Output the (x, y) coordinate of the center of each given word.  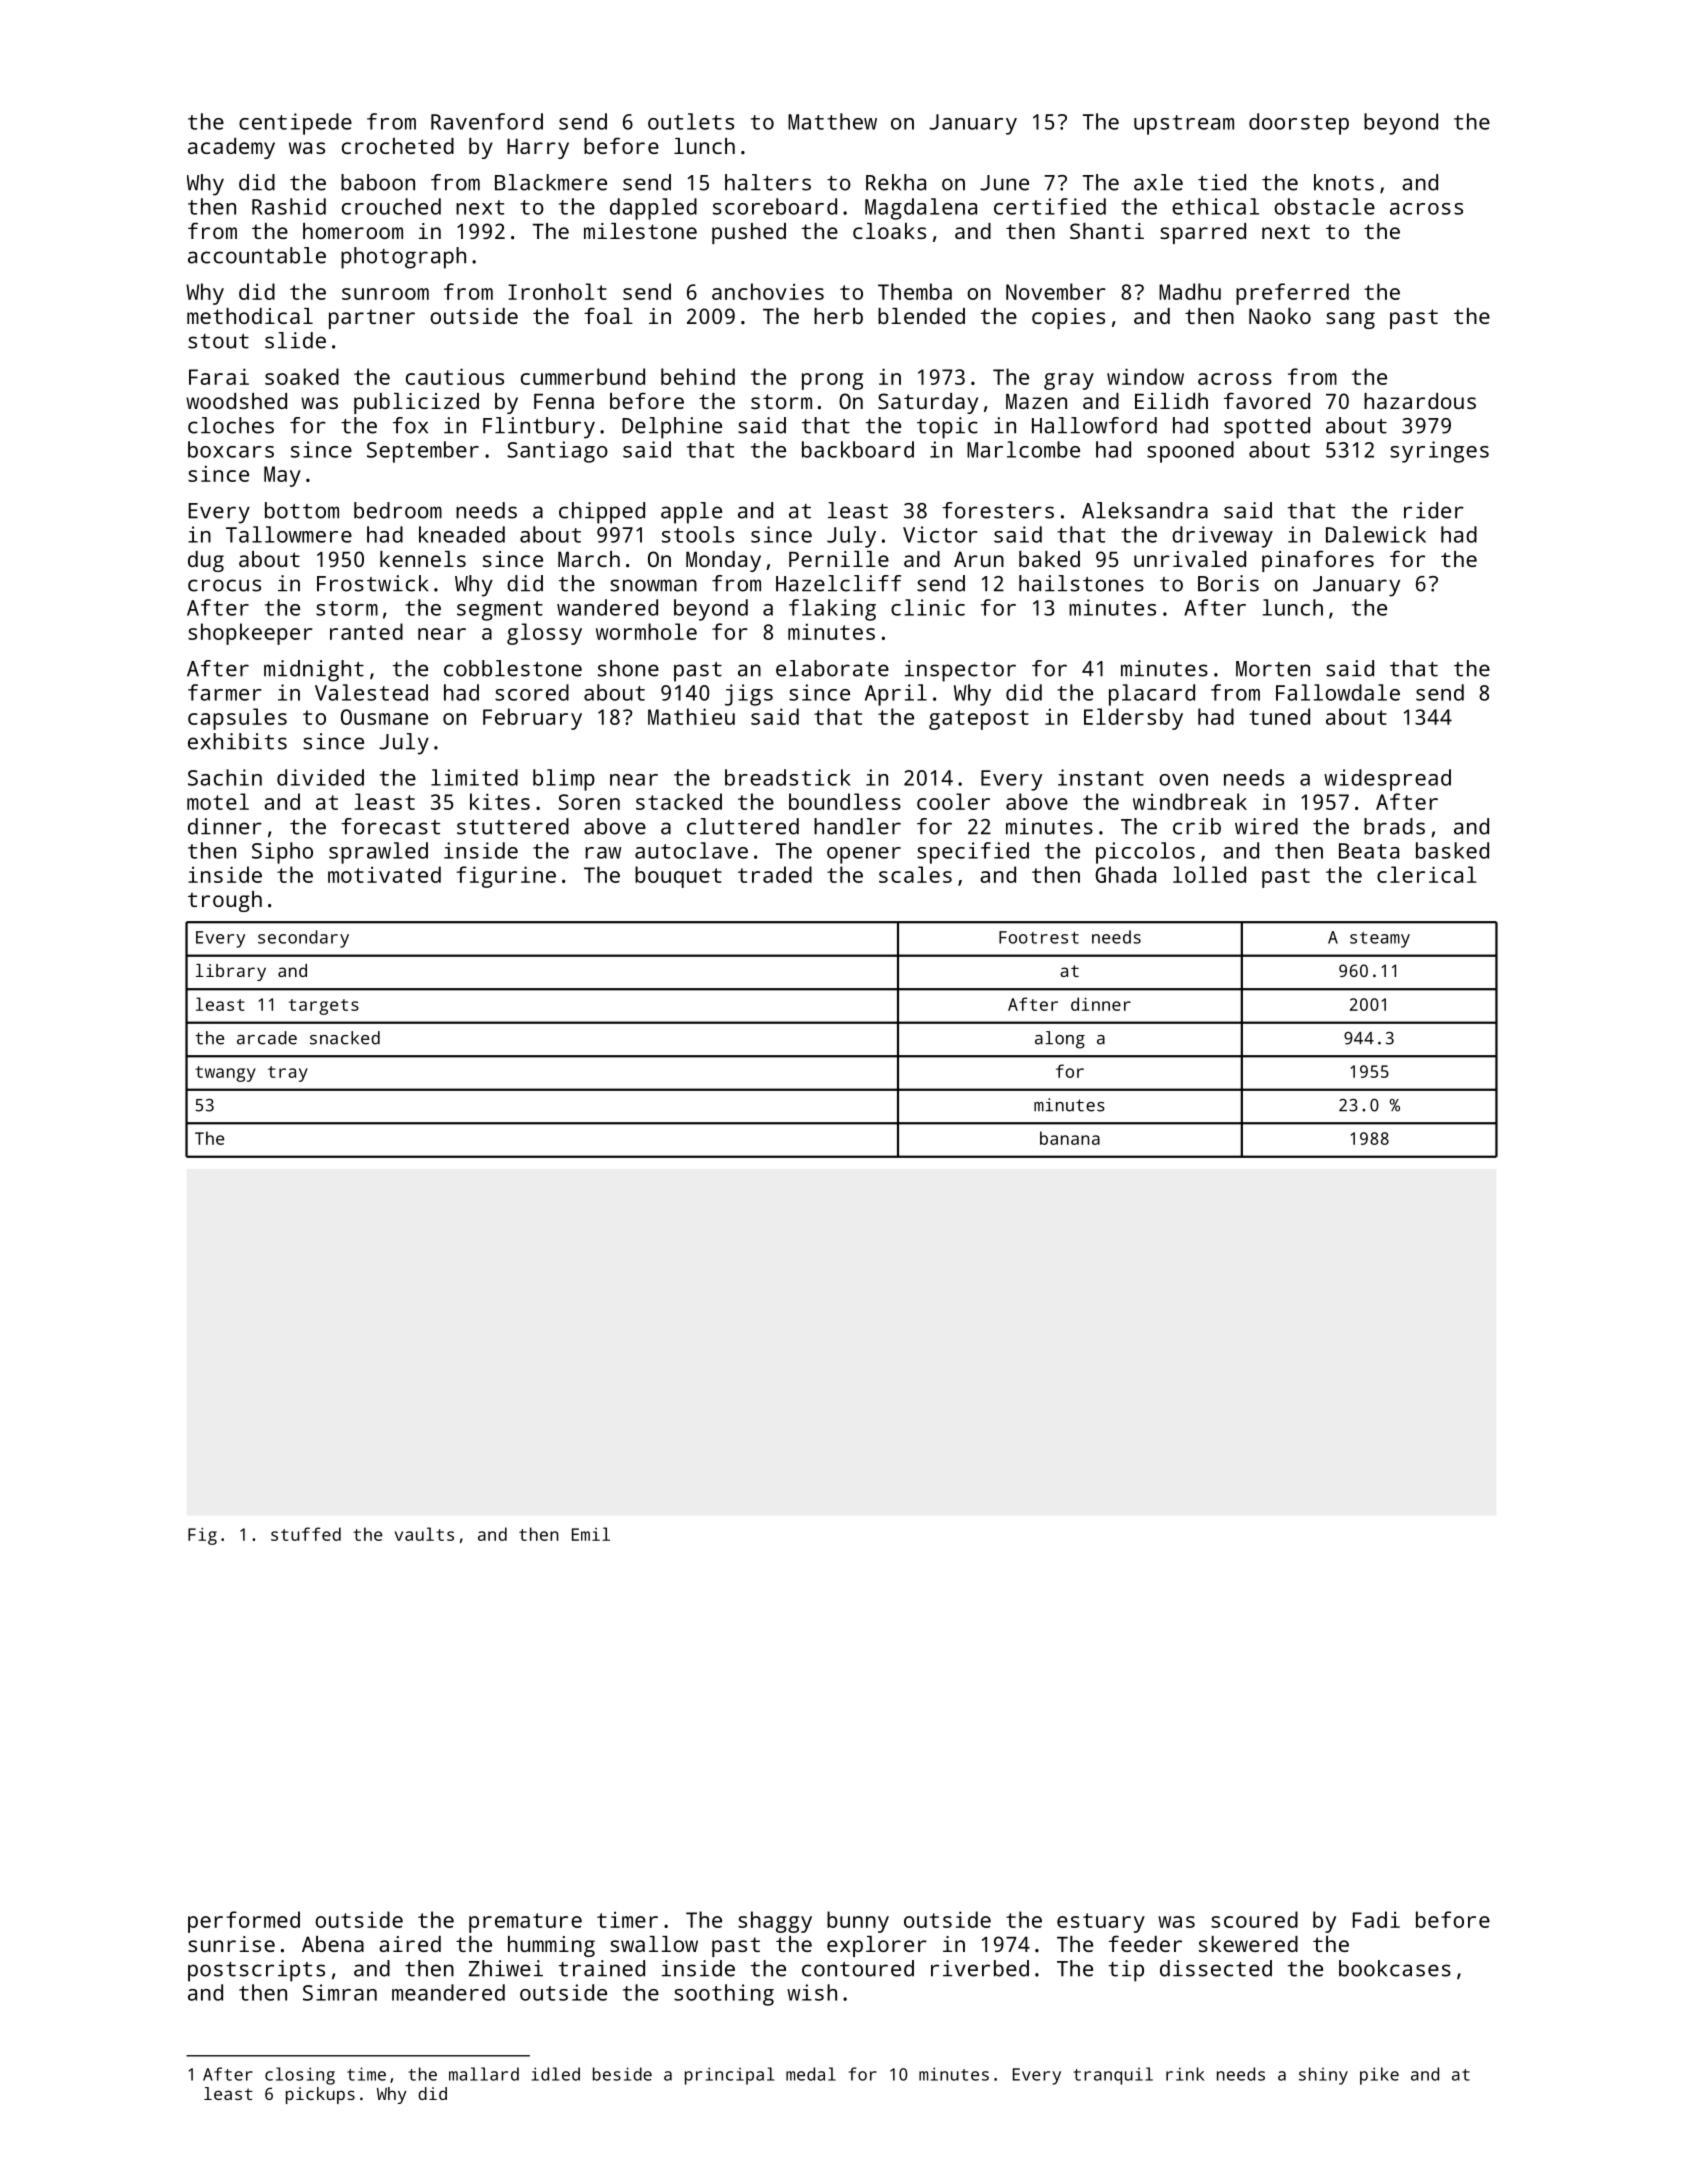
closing (300, 2076)
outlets (691, 121)
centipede (295, 124)
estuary (1101, 1923)
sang (1350, 320)
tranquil (1113, 2076)
